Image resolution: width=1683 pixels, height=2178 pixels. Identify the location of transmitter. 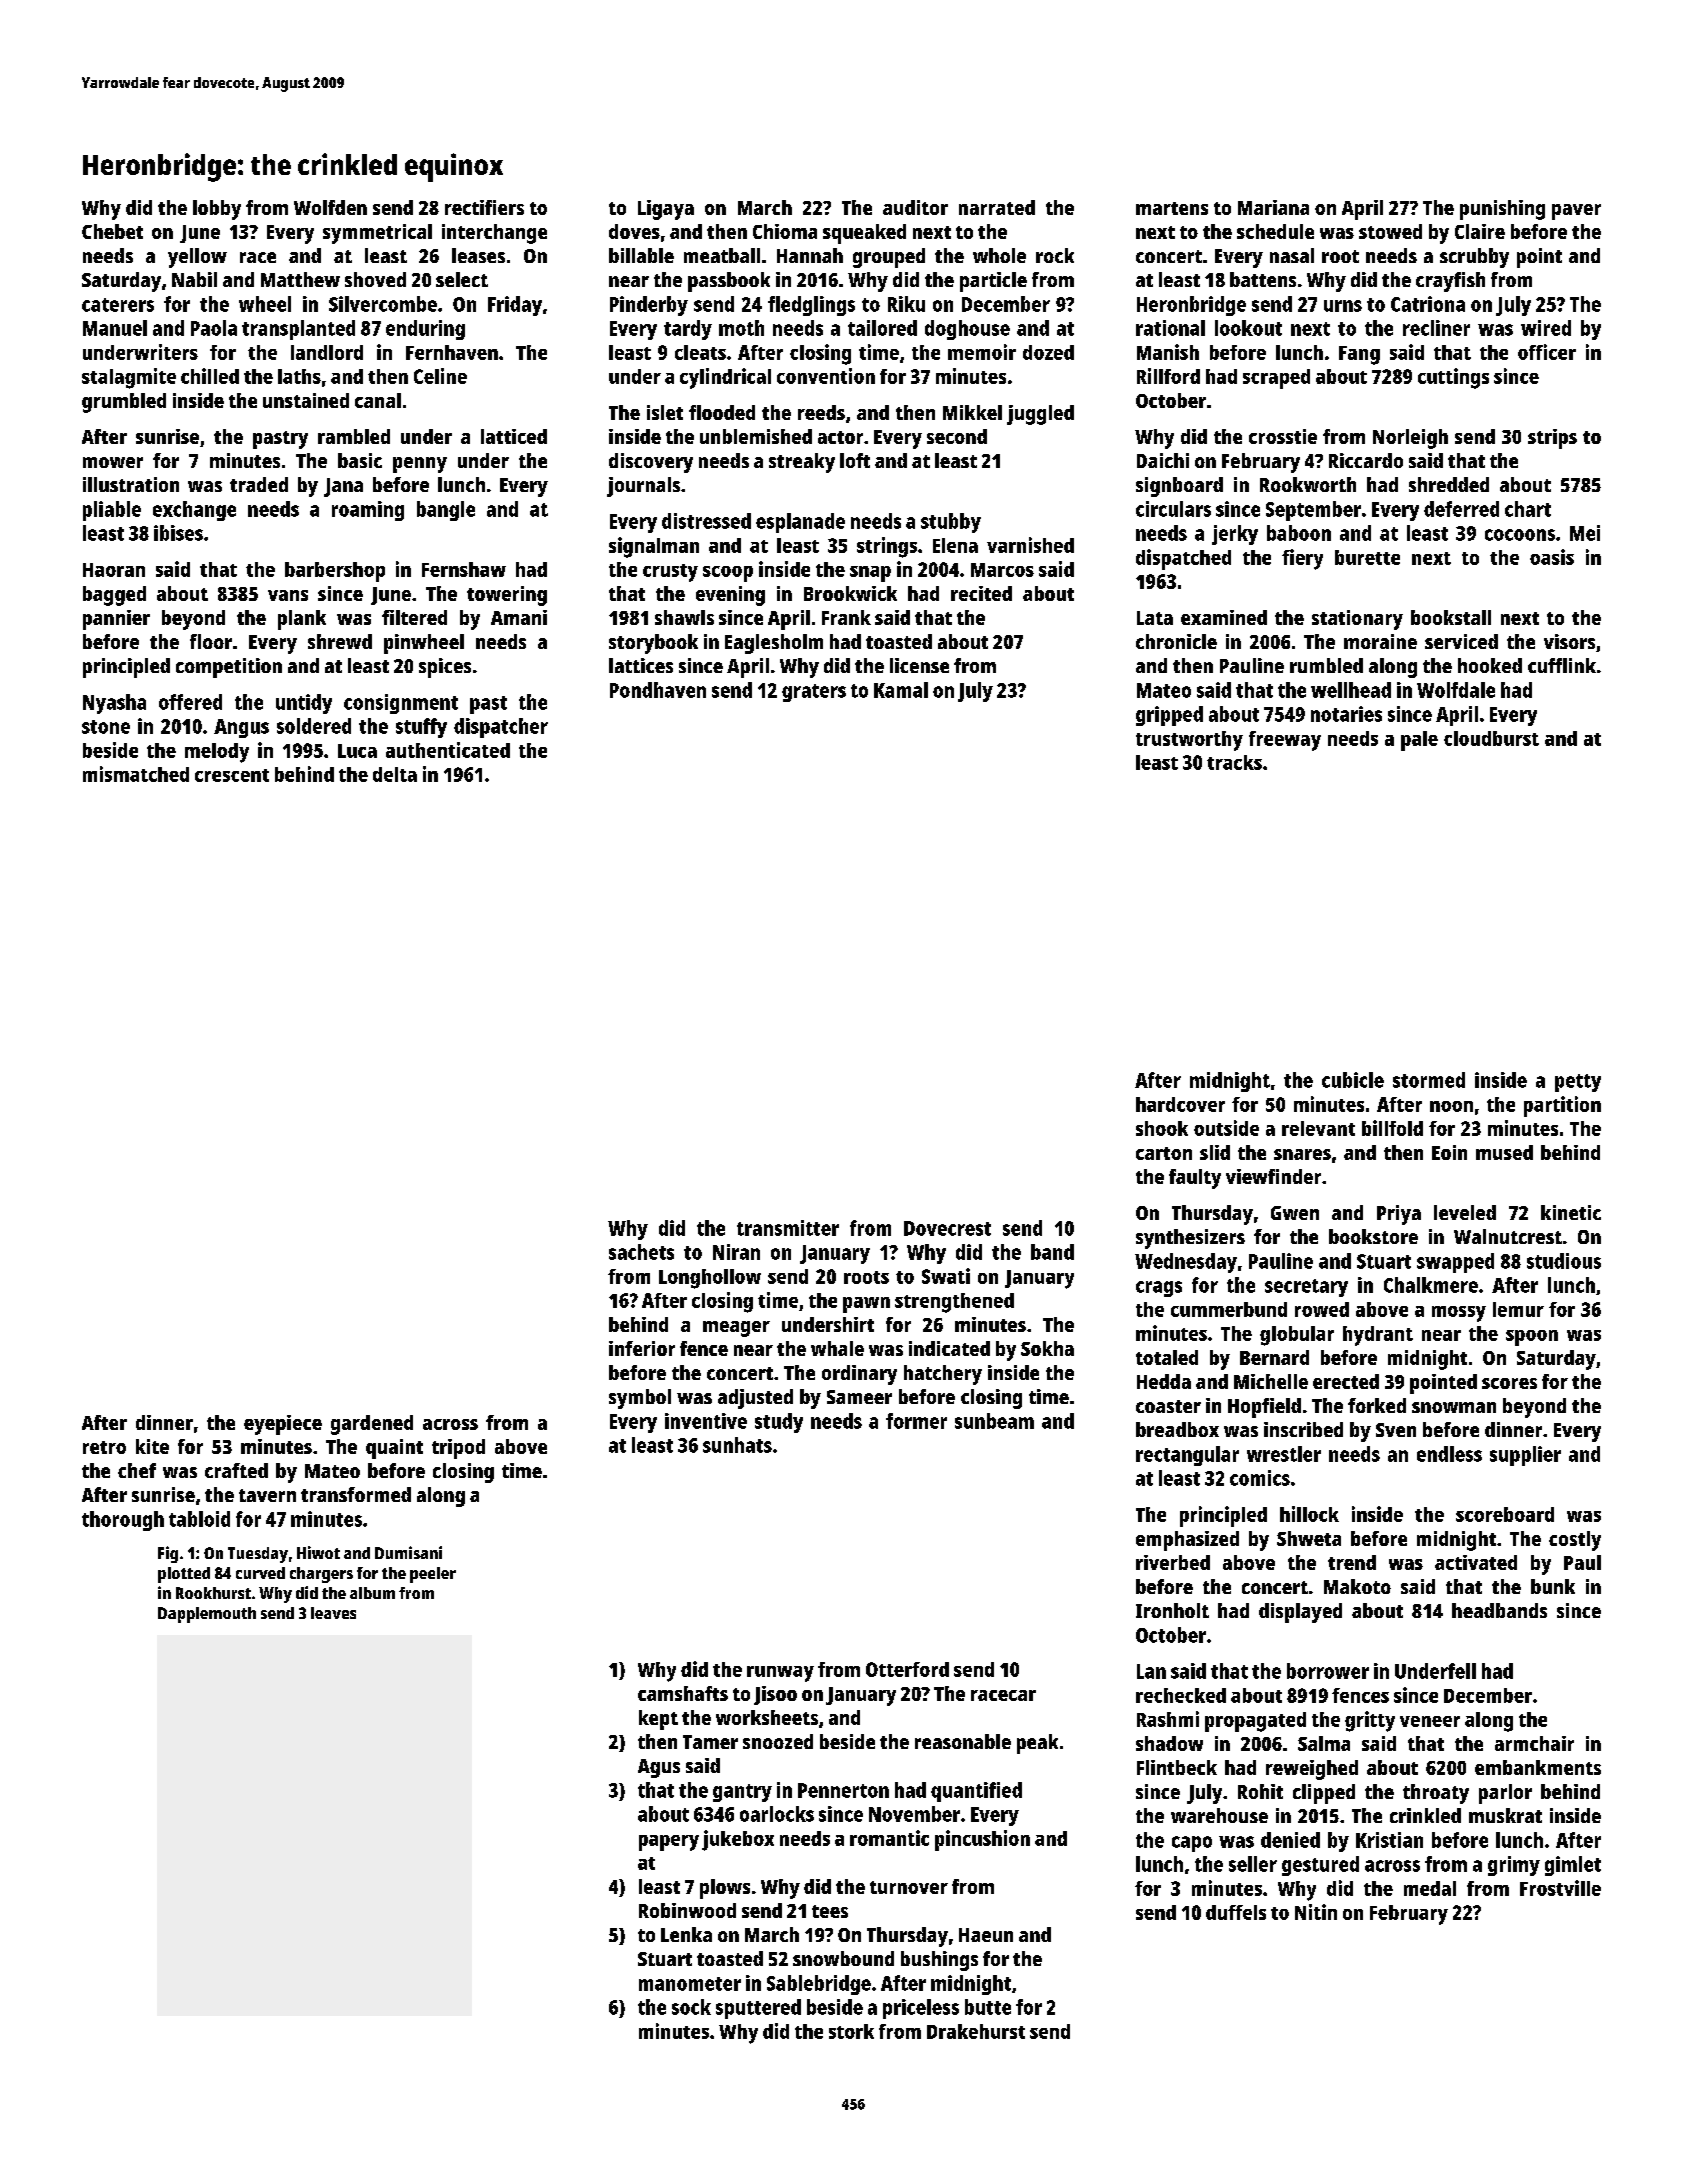
(788, 1228).
